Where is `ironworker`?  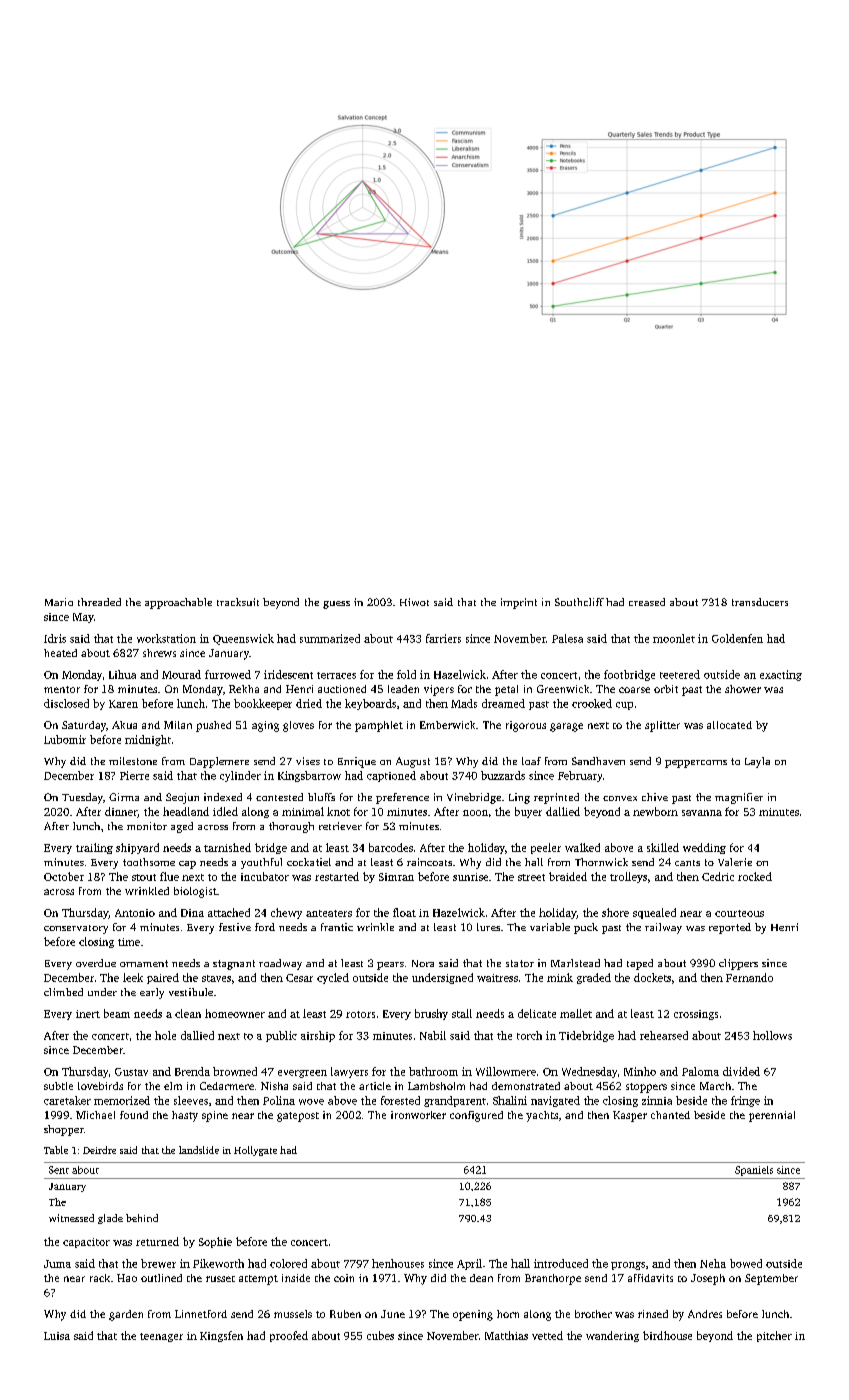 ironworker is located at coordinates (418, 1115).
